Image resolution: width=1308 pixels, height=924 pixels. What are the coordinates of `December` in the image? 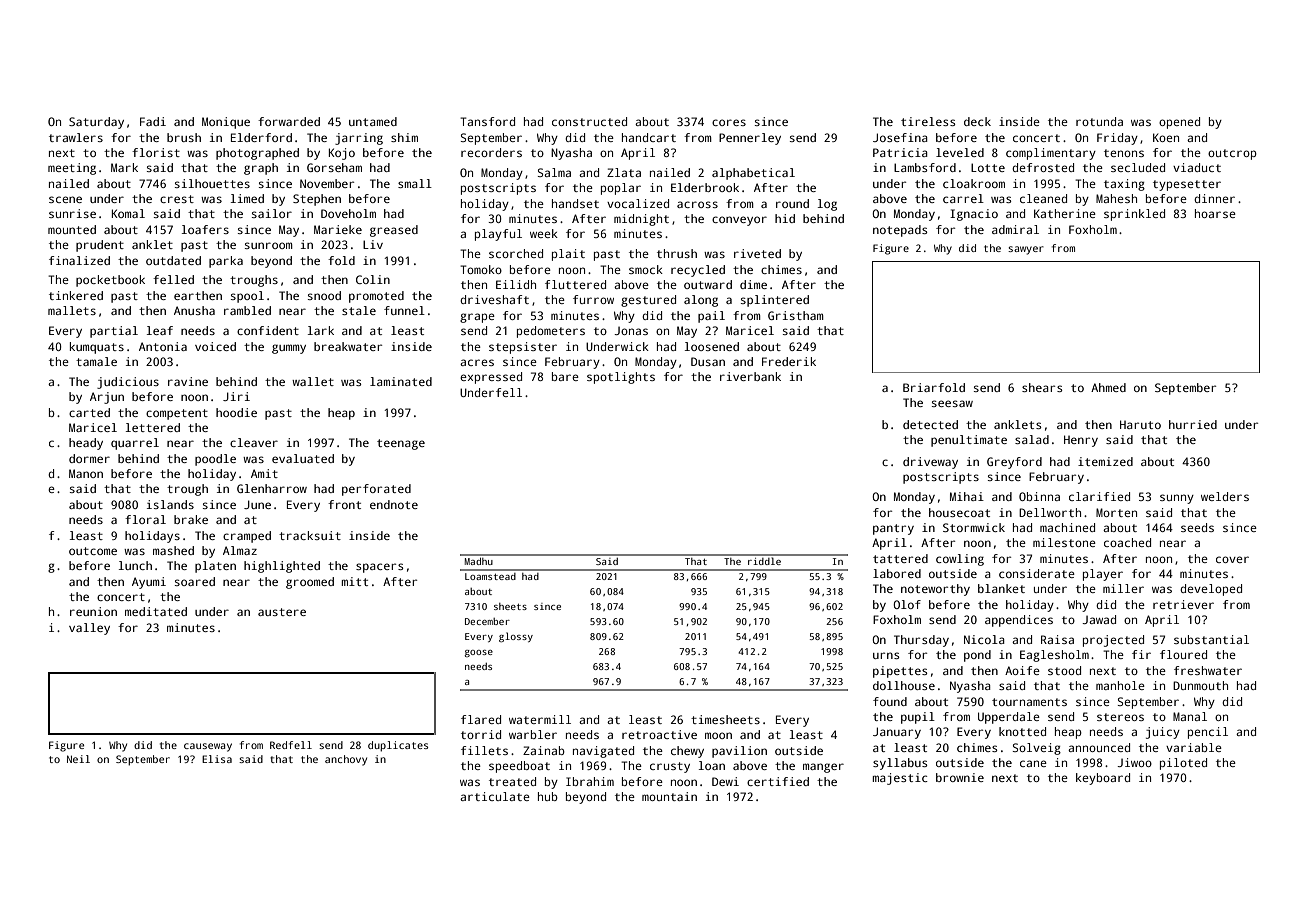 It's located at (487, 621).
